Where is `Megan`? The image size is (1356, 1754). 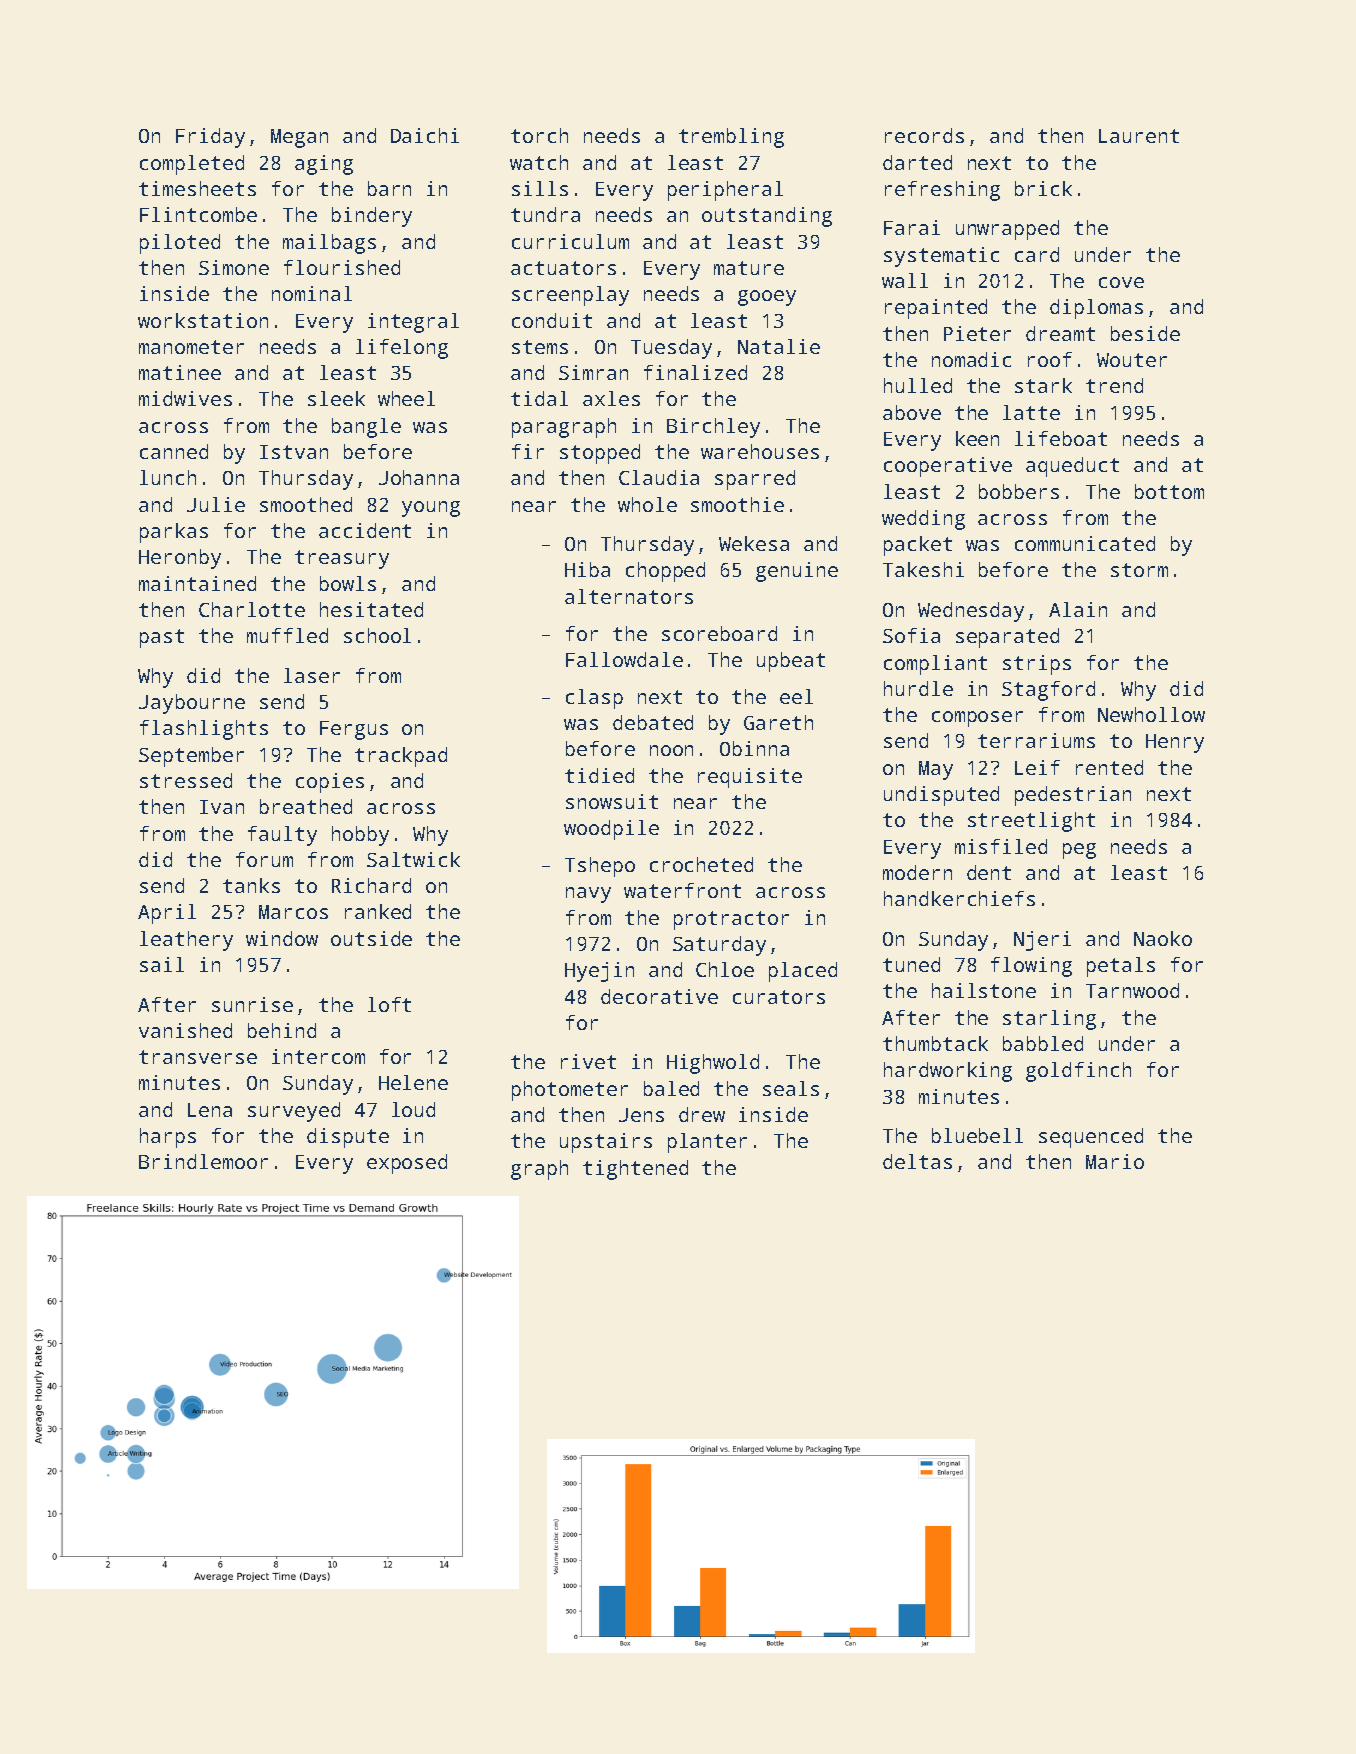 Megan is located at coordinates (299, 138).
